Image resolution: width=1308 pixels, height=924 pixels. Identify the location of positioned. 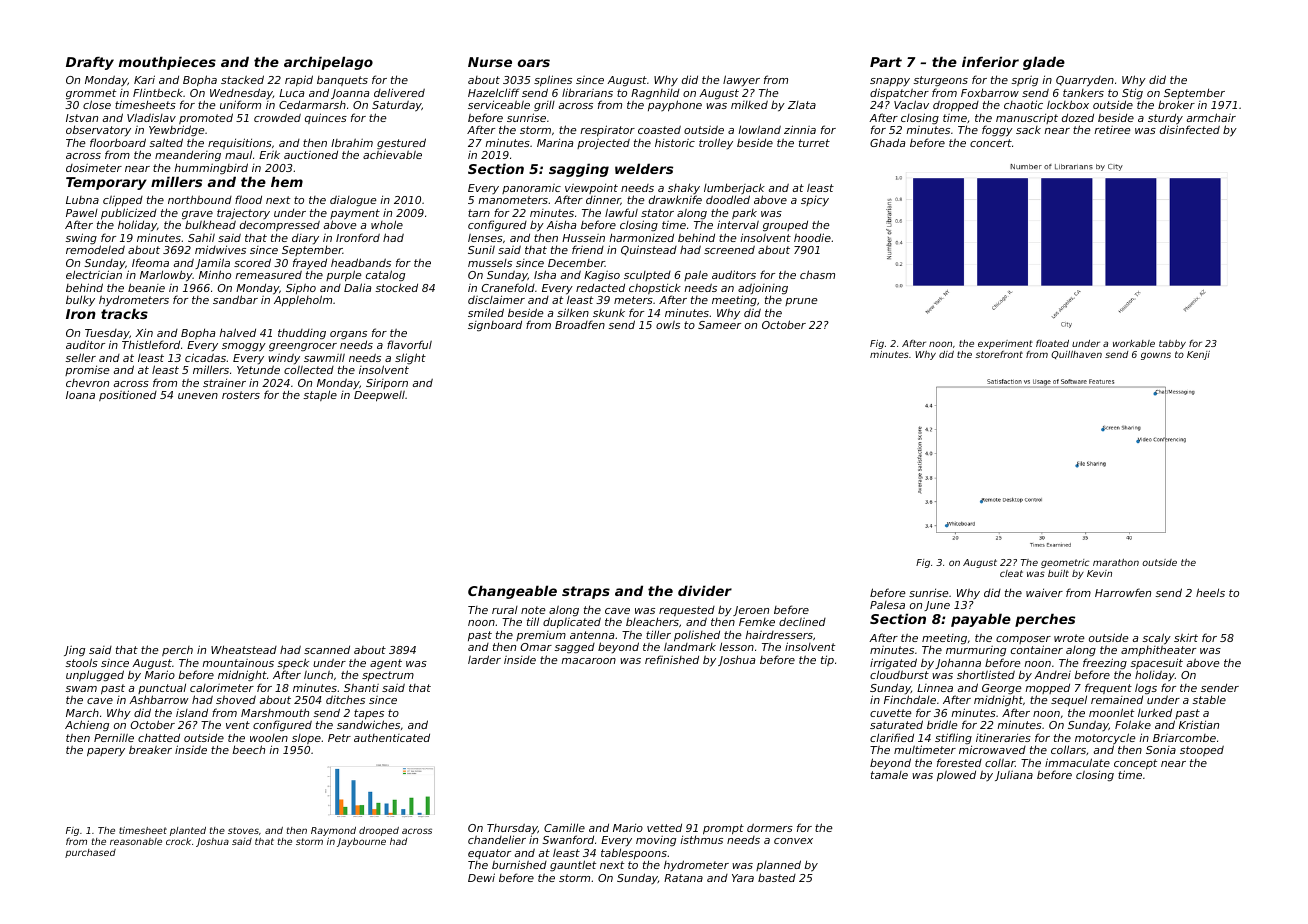
(128, 395).
